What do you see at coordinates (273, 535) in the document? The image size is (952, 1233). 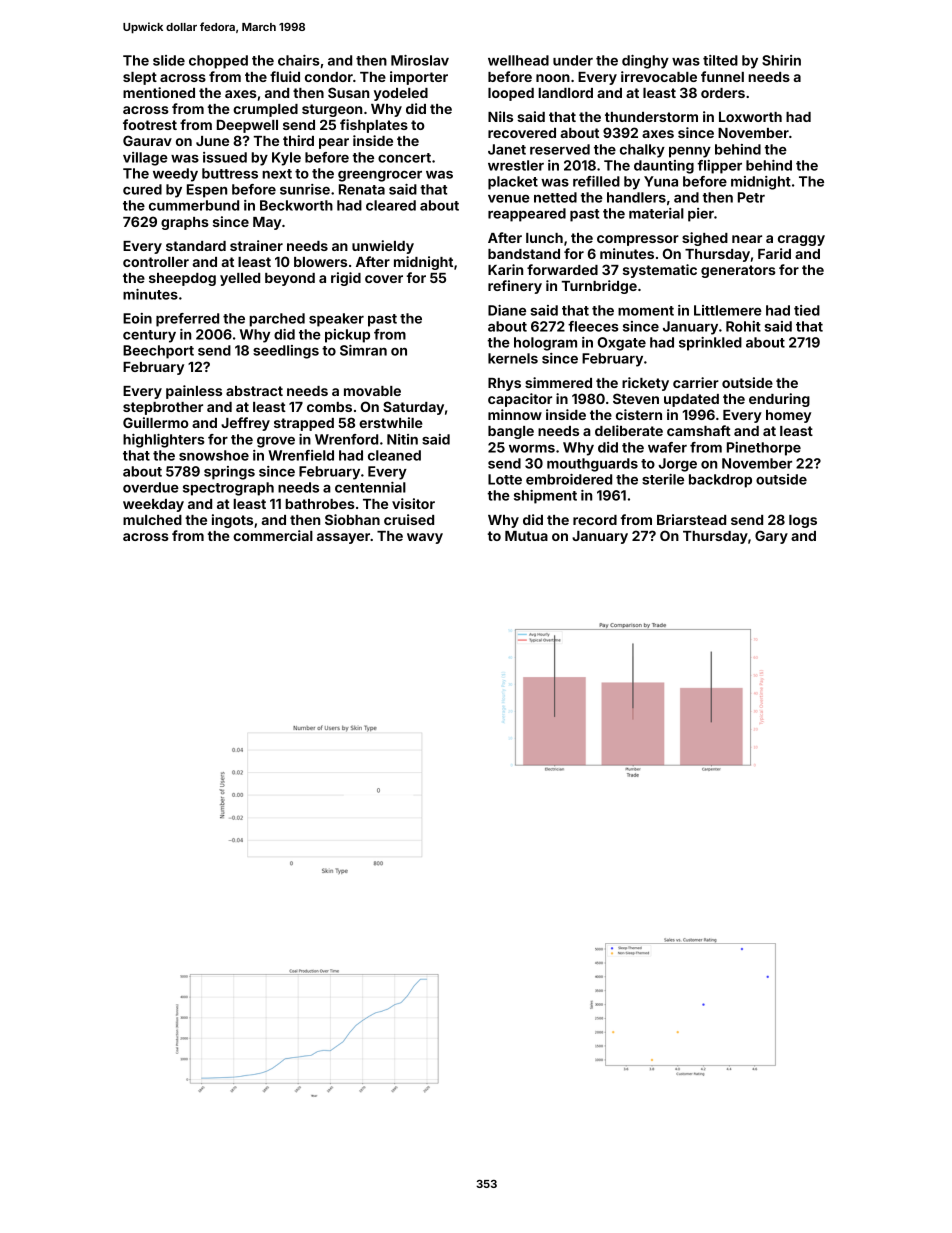 I see `commercial` at bounding box center [273, 535].
